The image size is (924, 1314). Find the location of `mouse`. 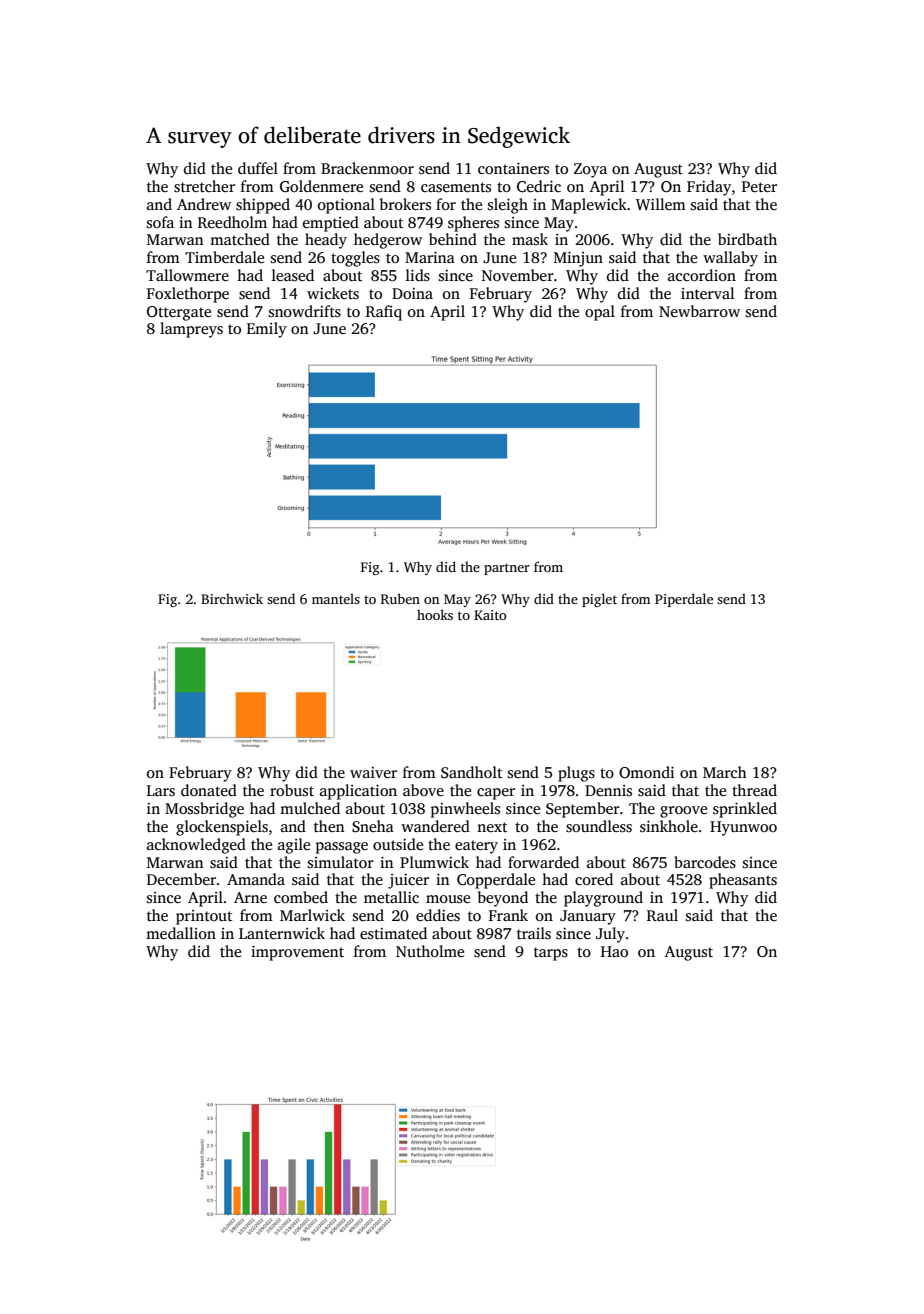

mouse is located at coordinates (448, 899).
